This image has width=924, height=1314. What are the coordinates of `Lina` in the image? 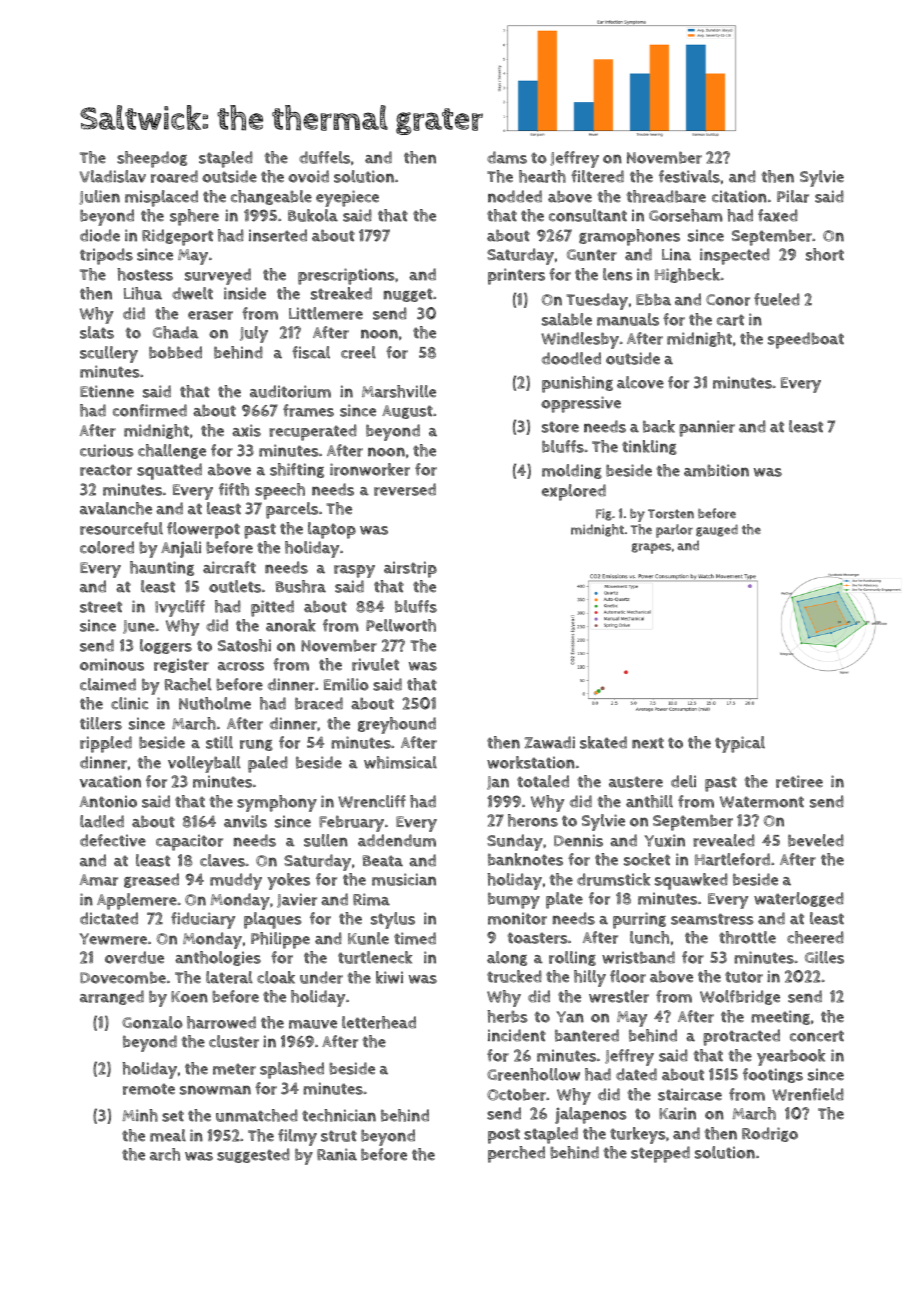 It's located at (676, 254).
